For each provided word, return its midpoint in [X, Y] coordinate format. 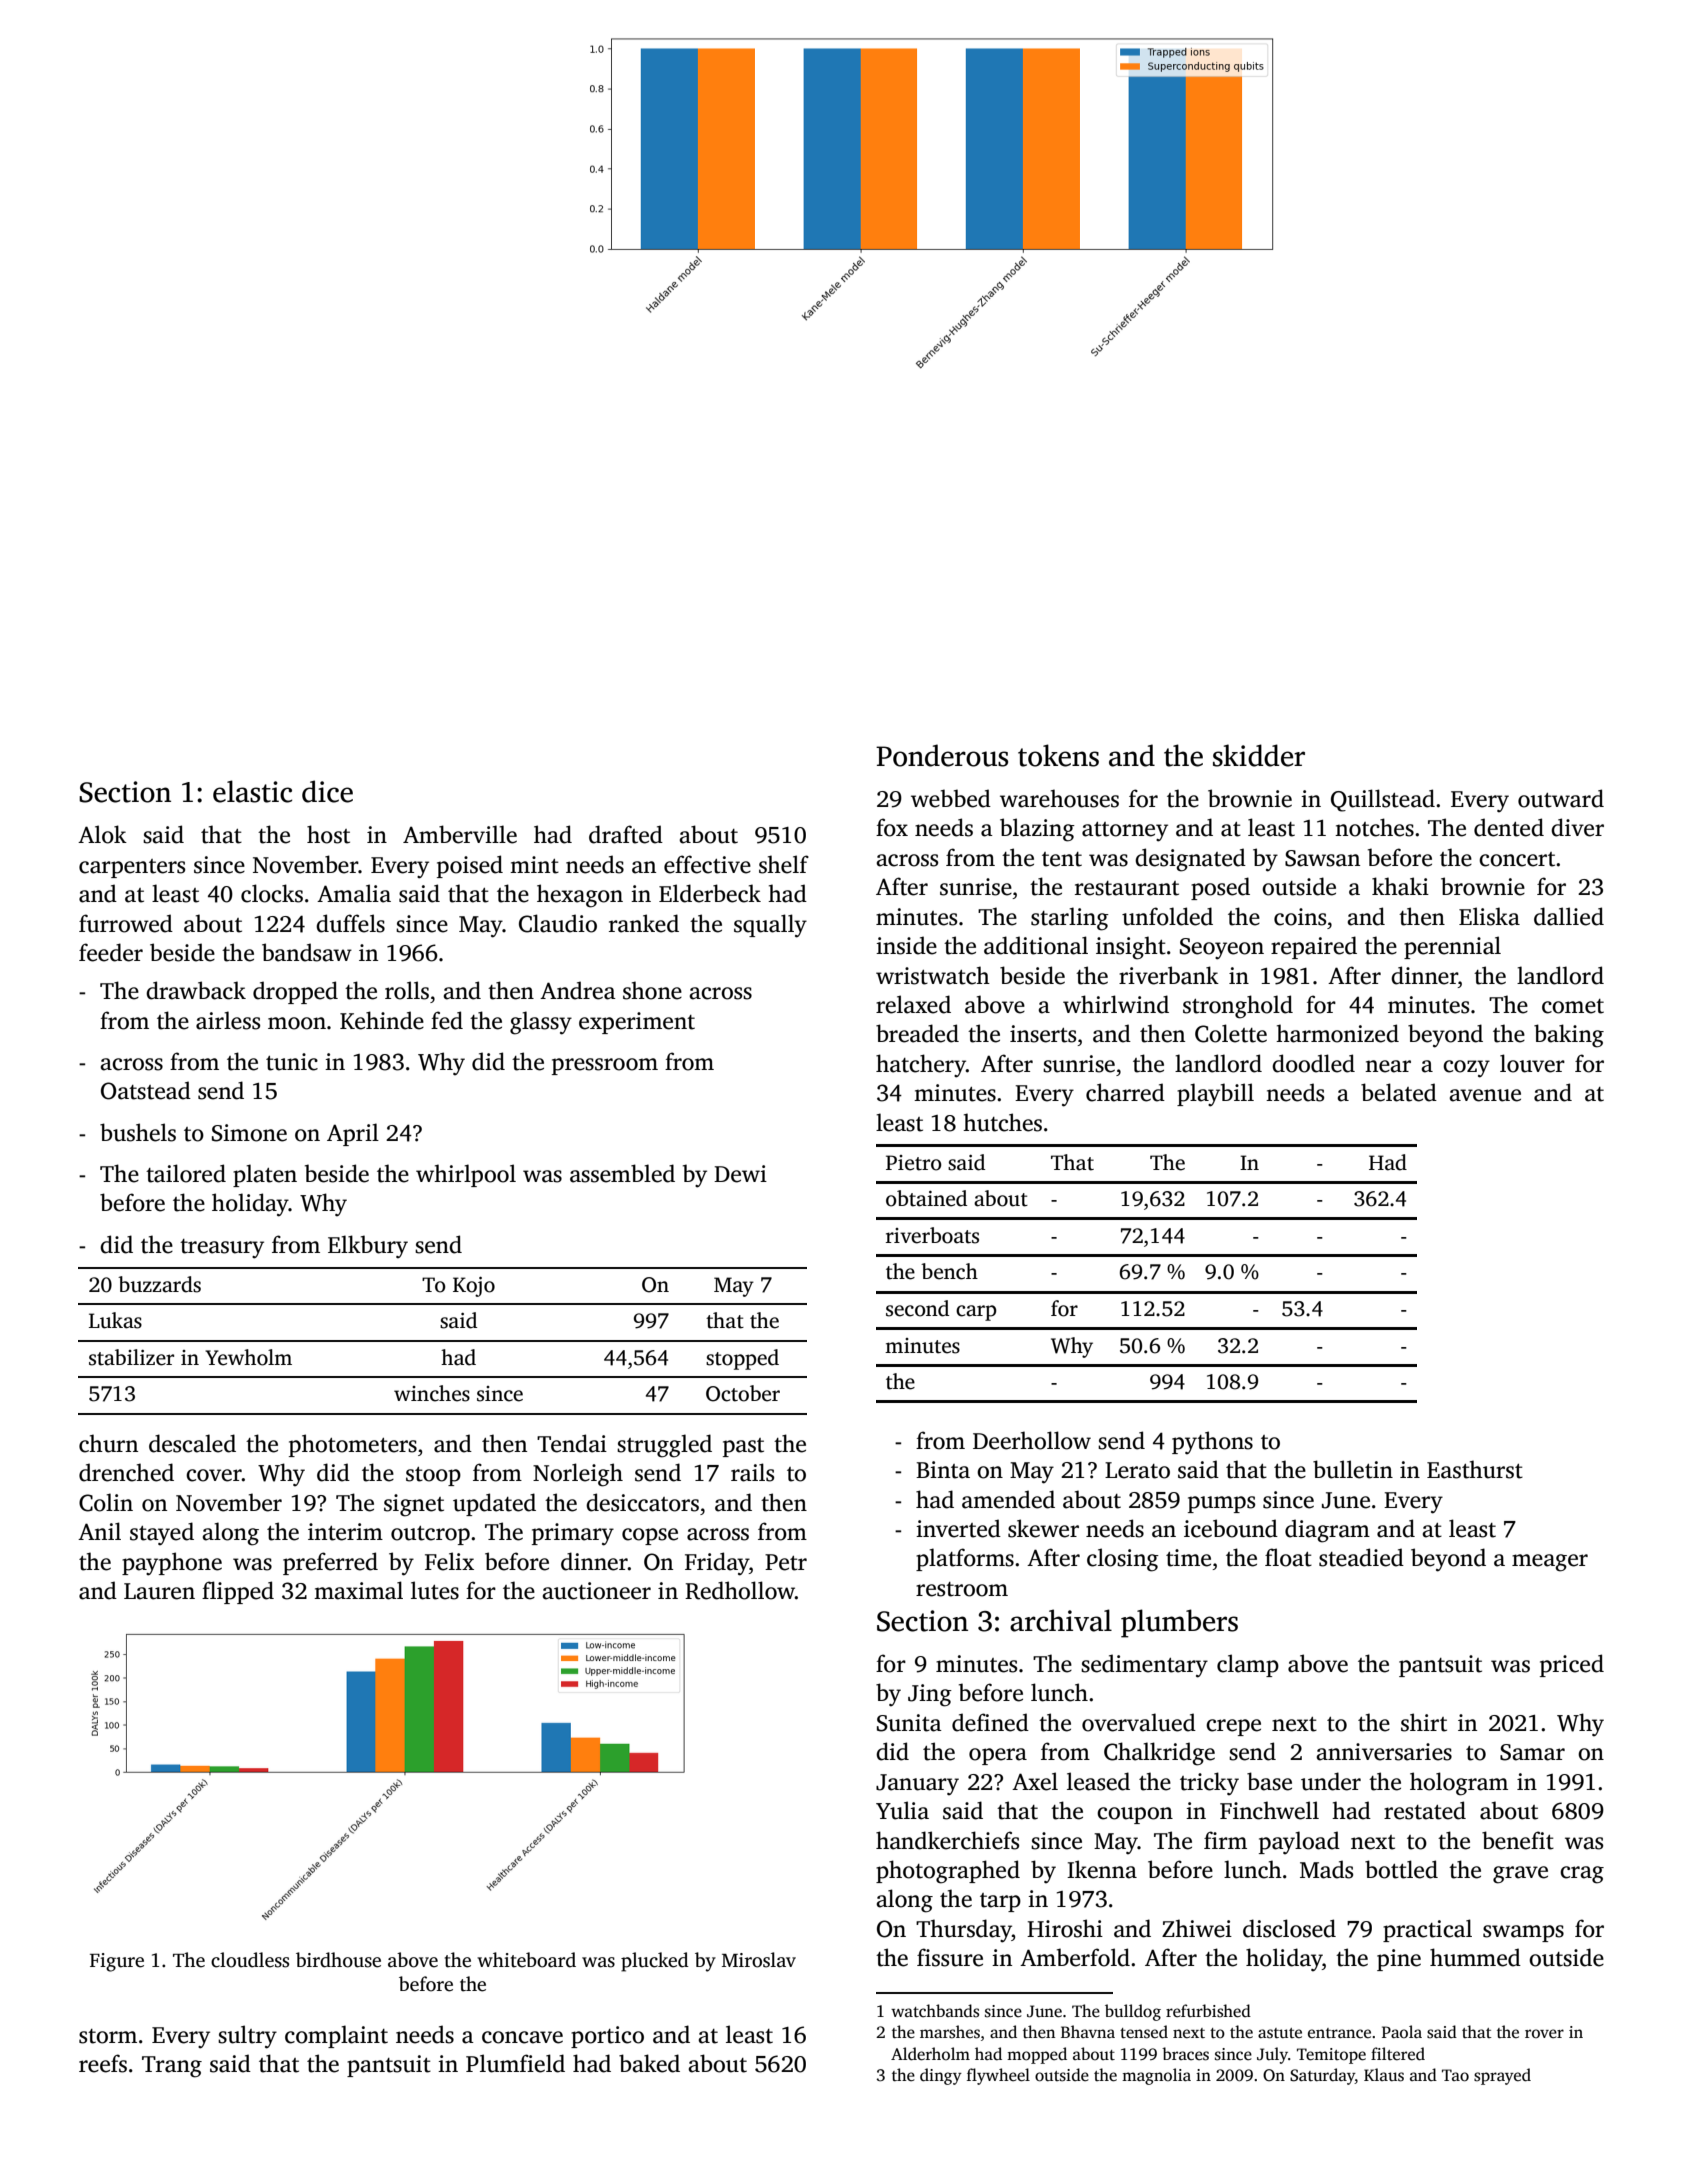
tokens [1058, 755]
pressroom [605, 1066]
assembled [622, 1173]
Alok [102, 834]
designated [1190, 860]
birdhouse [338, 1960]
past [743, 1447]
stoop [433, 1476]
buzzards [159, 1284]
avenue [1485, 1095]
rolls [407, 990]
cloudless [250, 1960]
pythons [1212, 1442]
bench [949, 1271]
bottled [1401, 1869]
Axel [1035, 1781]
